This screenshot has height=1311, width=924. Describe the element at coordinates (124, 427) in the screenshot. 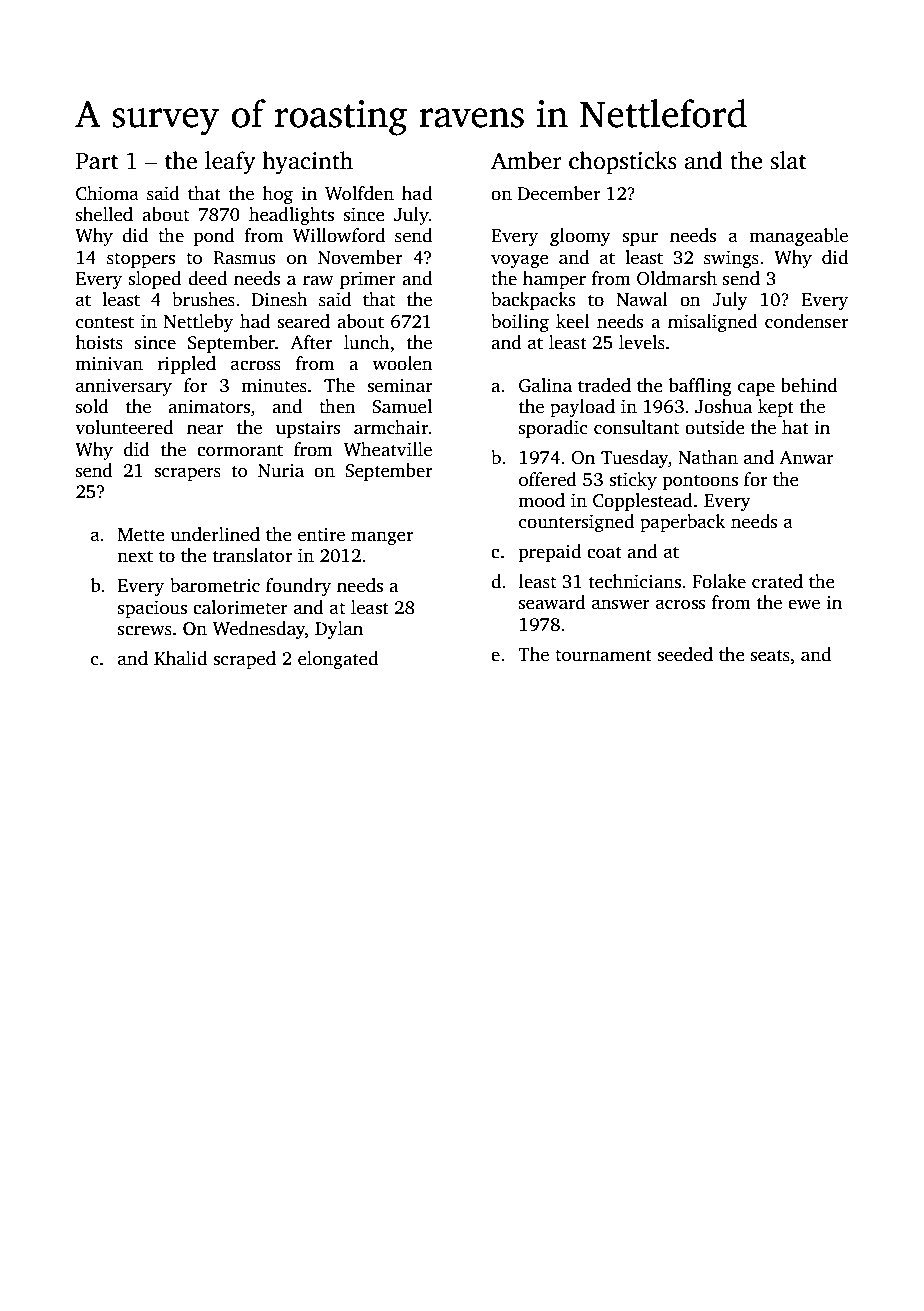

I see `volunteered` at that location.
